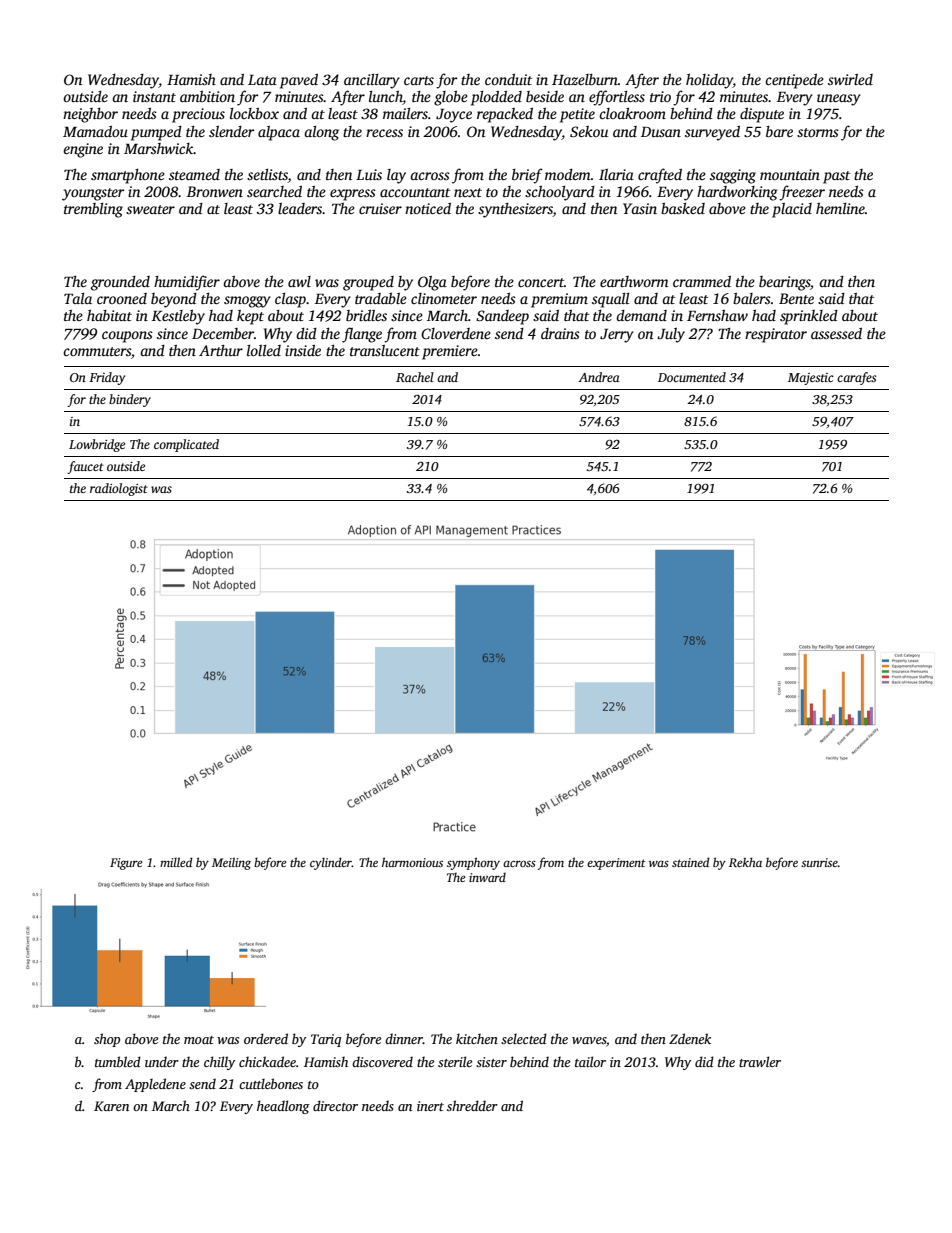 The image size is (952, 1233). Describe the element at coordinates (599, 377) in the screenshot. I see `Andrea` at that location.
